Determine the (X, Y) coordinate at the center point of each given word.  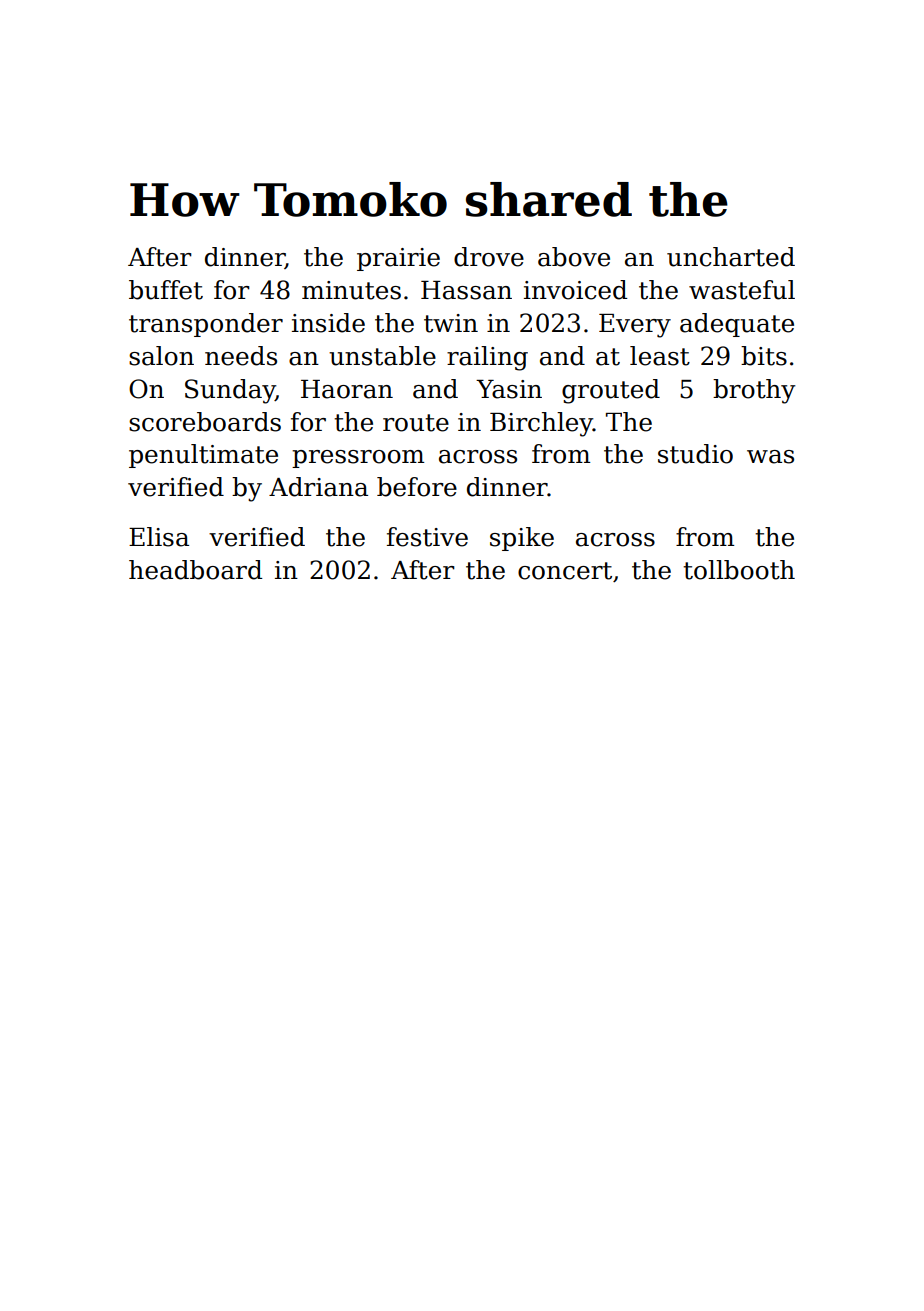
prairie (398, 259)
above (574, 257)
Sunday (230, 391)
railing (487, 358)
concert (565, 571)
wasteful (742, 290)
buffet (166, 290)
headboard (195, 570)
